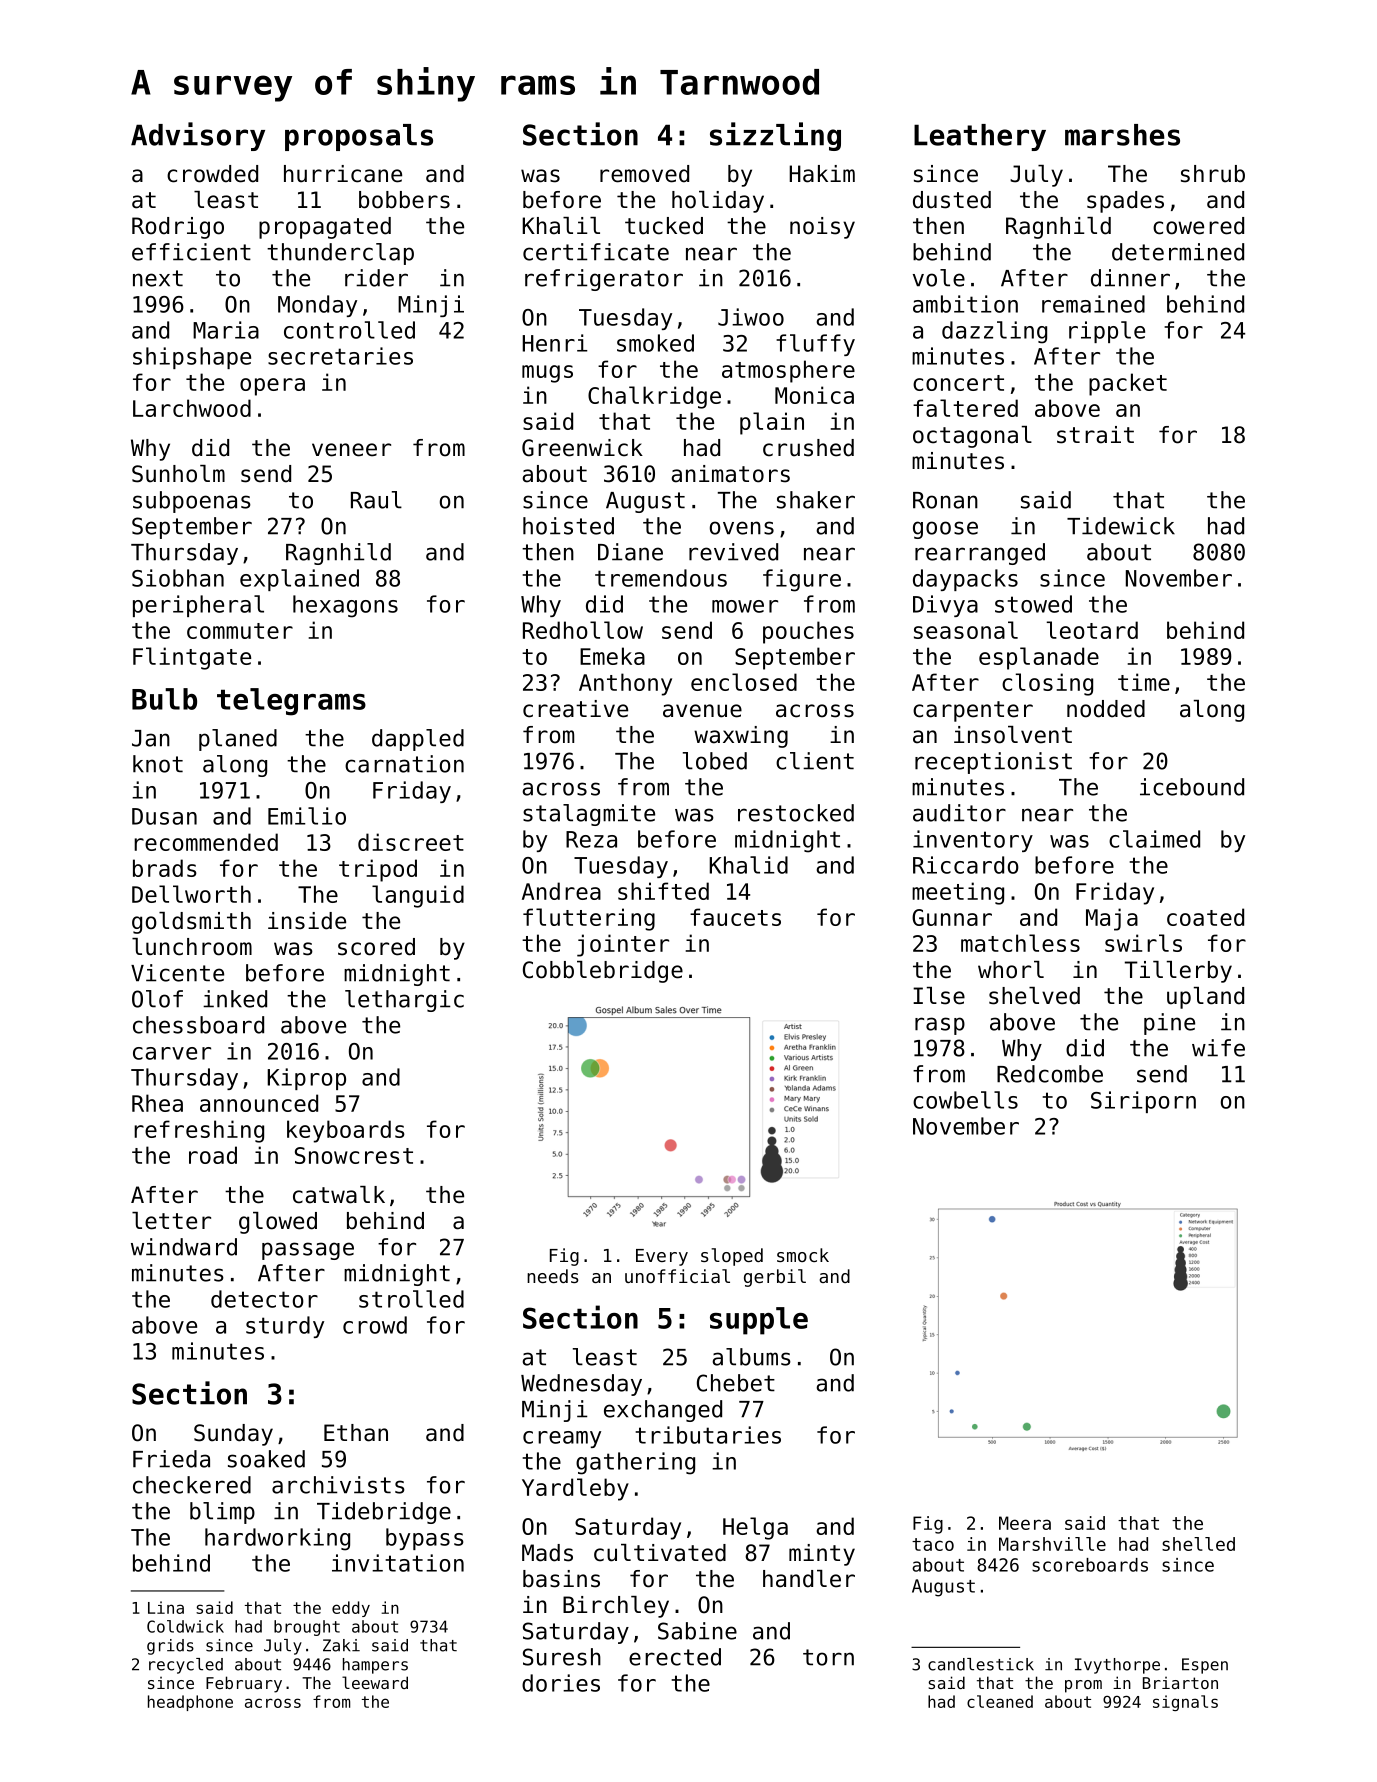  What do you see at coordinates (940, 1026) in the document?
I see `rasp` at bounding box center [940, 1026].
